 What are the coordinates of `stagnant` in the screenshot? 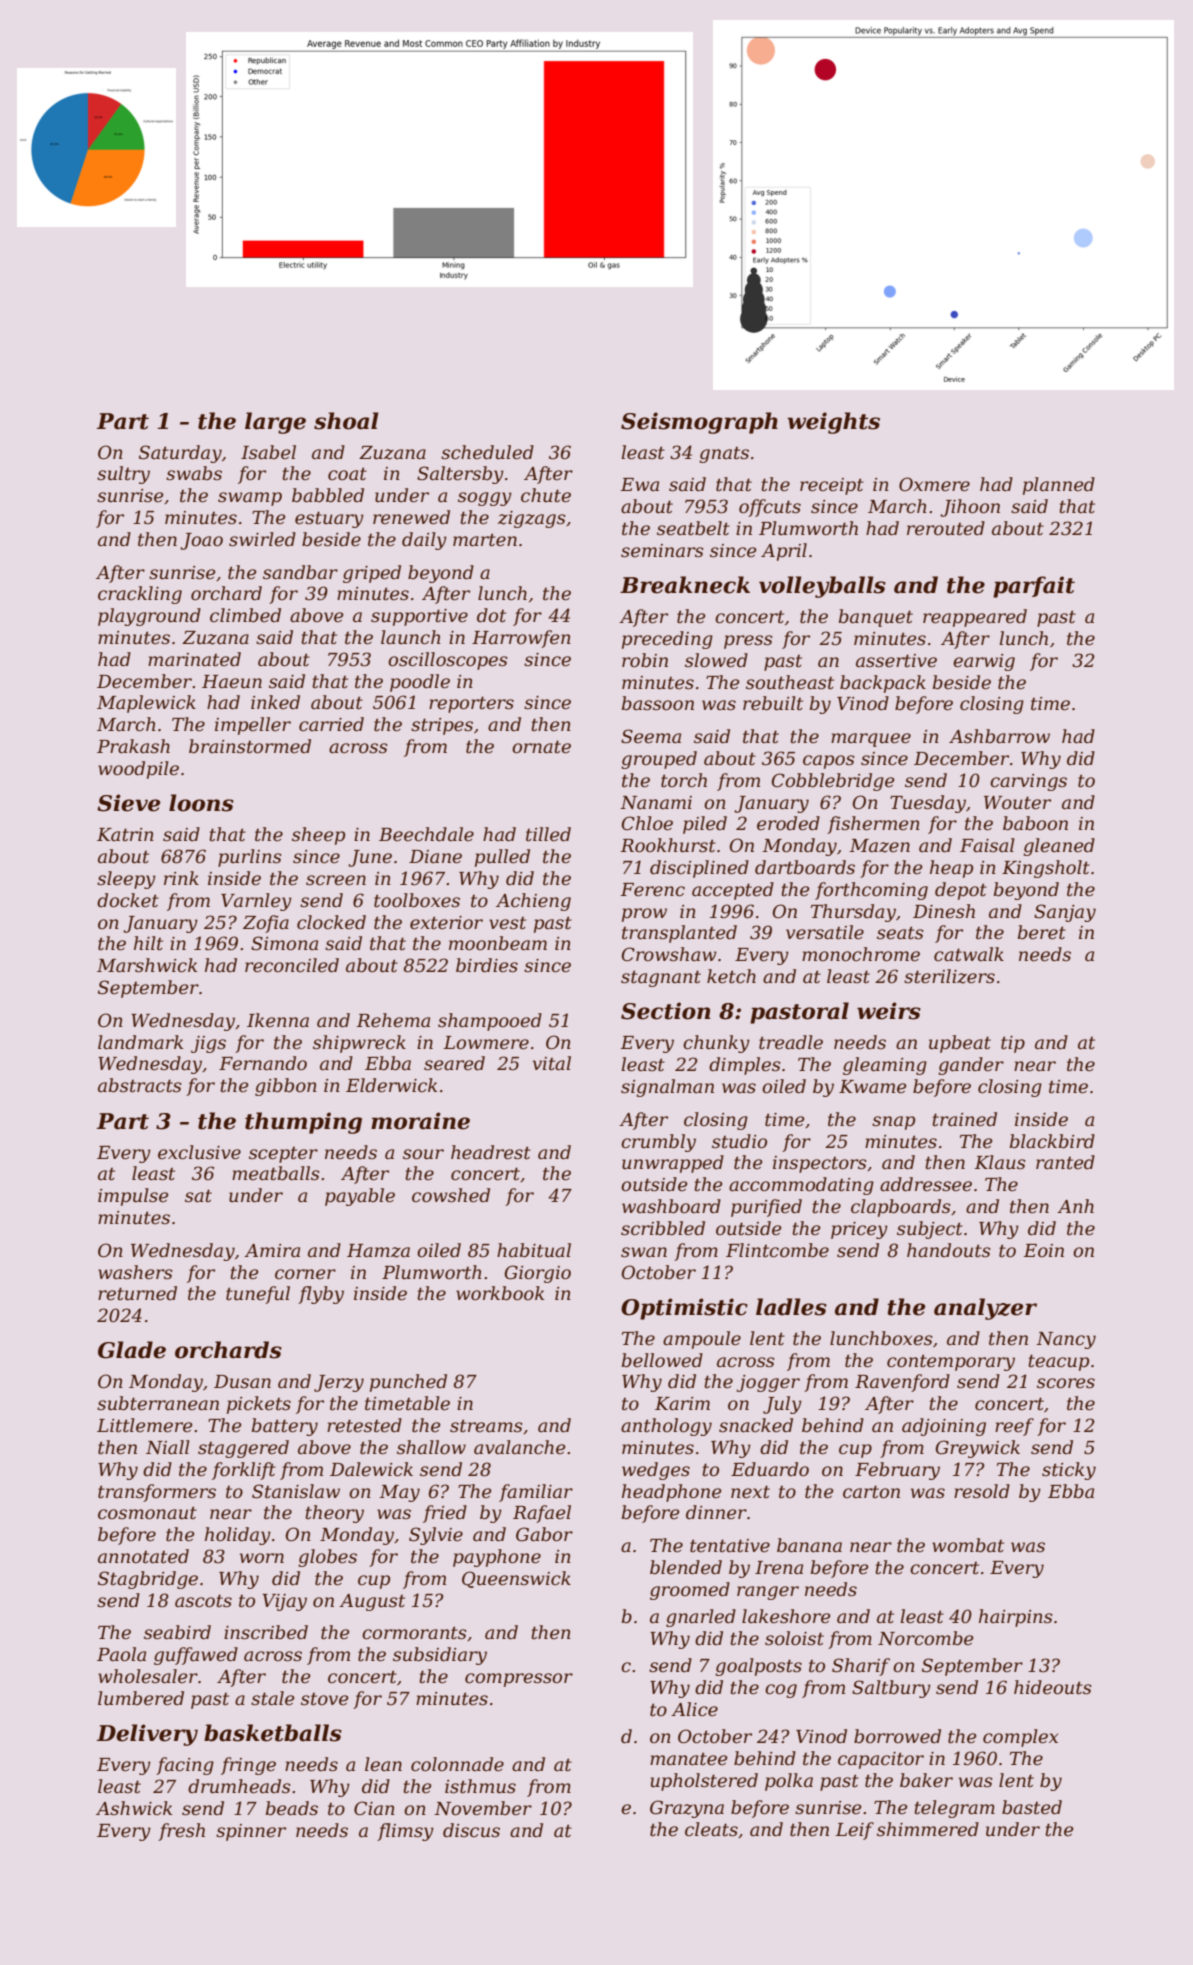 It's located at (661, 978).
